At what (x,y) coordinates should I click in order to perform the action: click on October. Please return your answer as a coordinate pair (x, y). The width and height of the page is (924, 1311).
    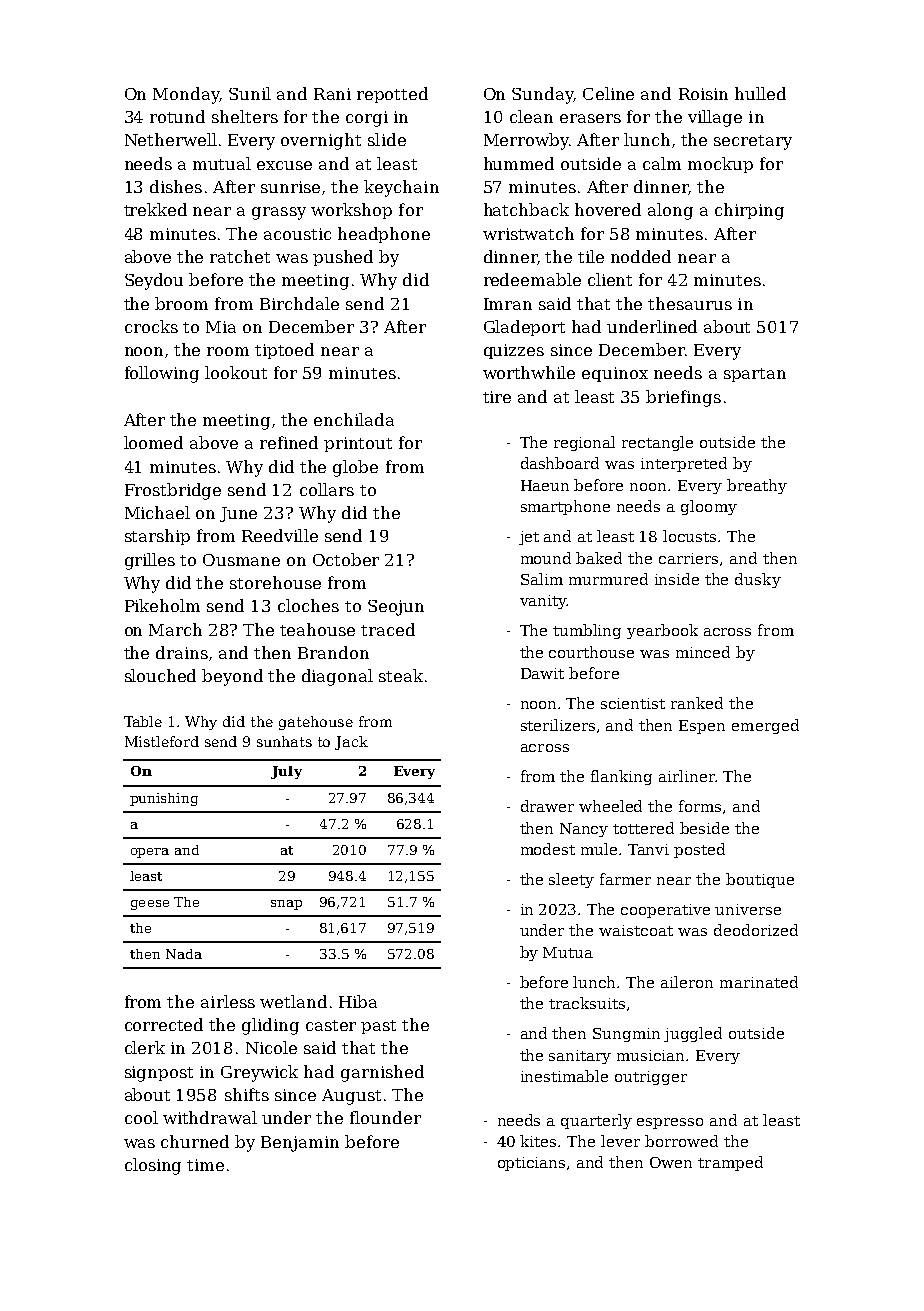
    Looking at the image, I should click on (346, 559).
